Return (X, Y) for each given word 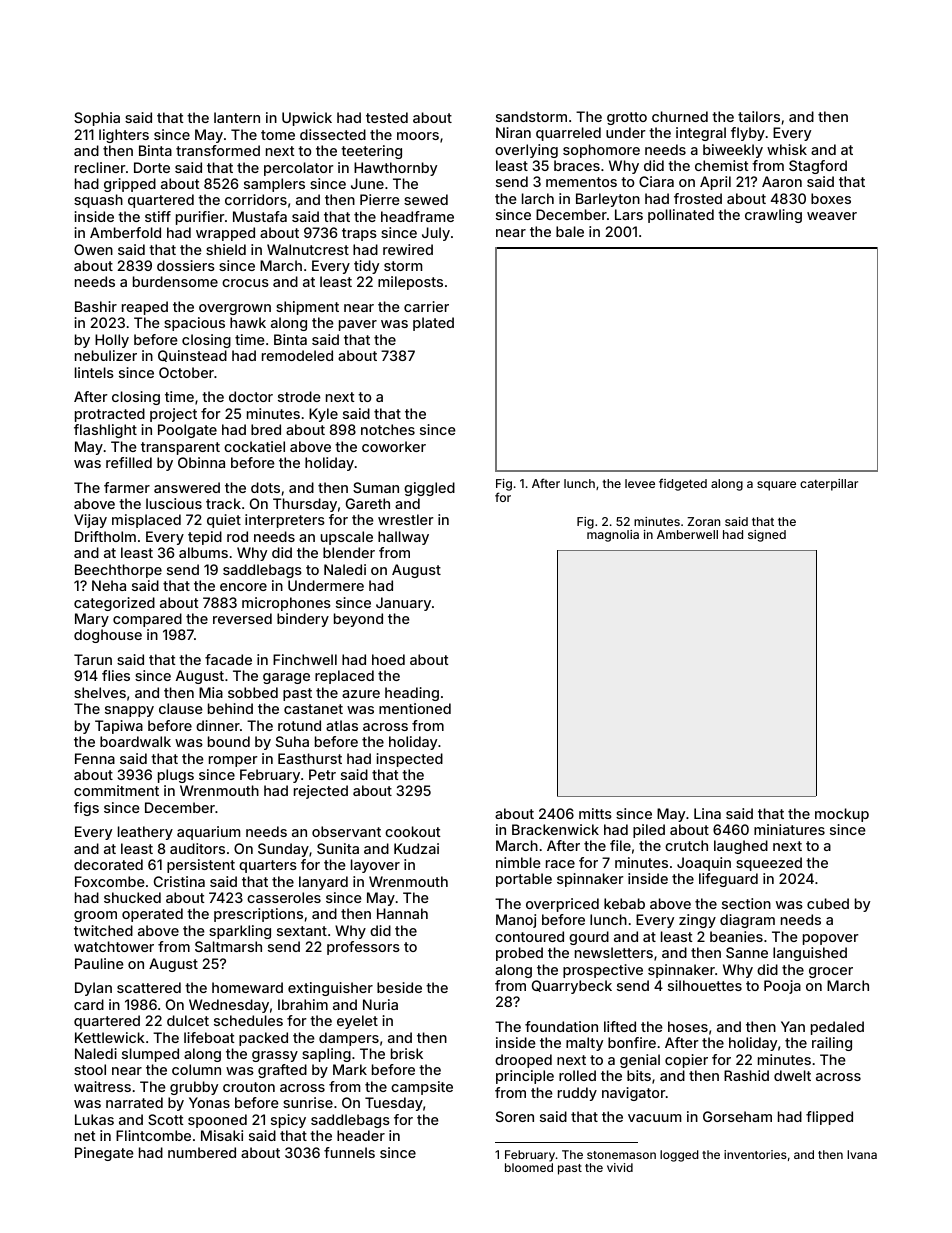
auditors (197, 848)
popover (831, 939)
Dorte (152, 167)
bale (570, 231)
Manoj (516, 921)
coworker (394, 446)
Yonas (209, 1102)
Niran (513, 132)
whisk (787, 149)
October (186, 372)
